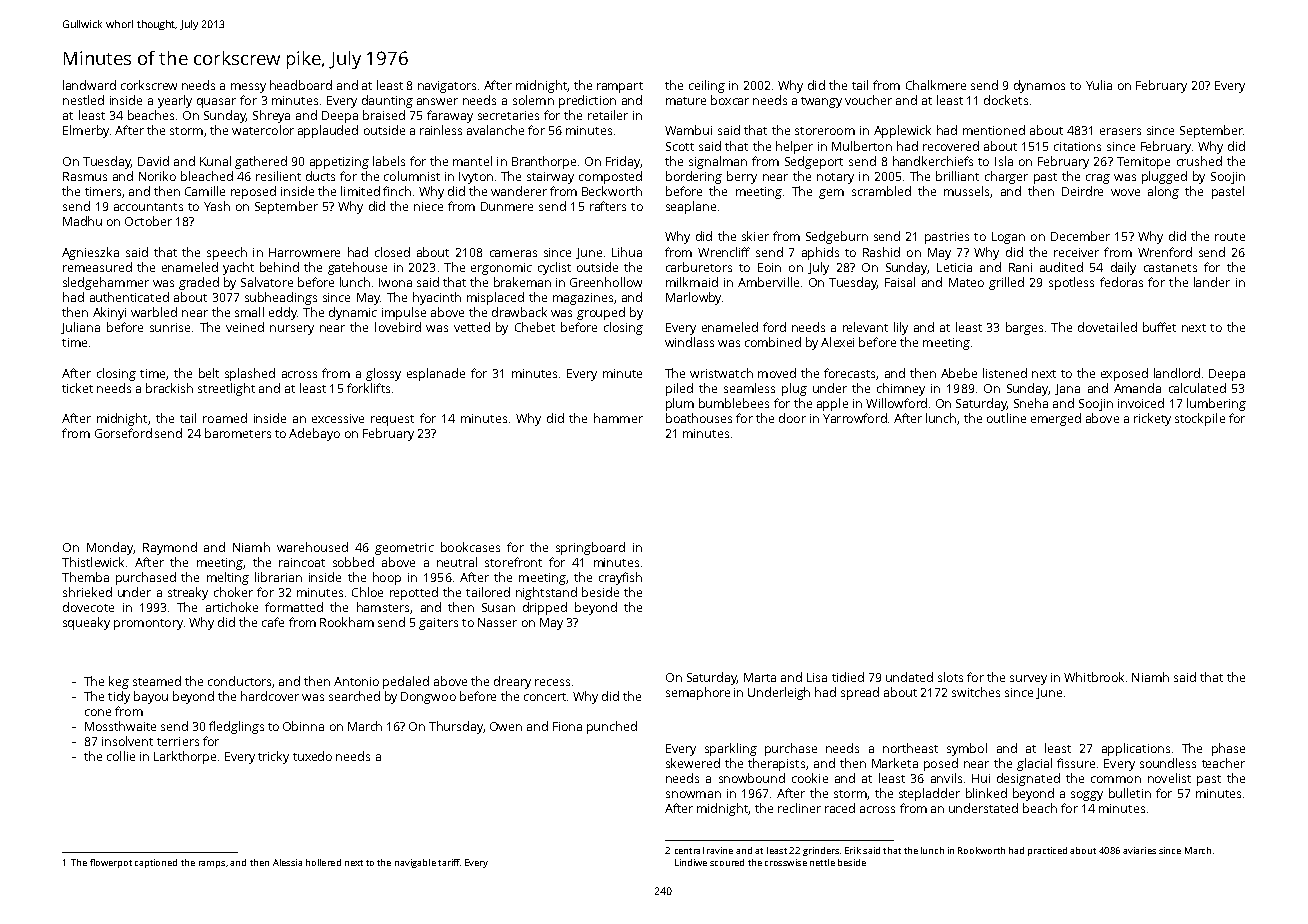 This document has width=1308, height=924. What do you see at coordinates (80, 328) in the document?
I see `Juliana` at bounding box center [80, 328].
